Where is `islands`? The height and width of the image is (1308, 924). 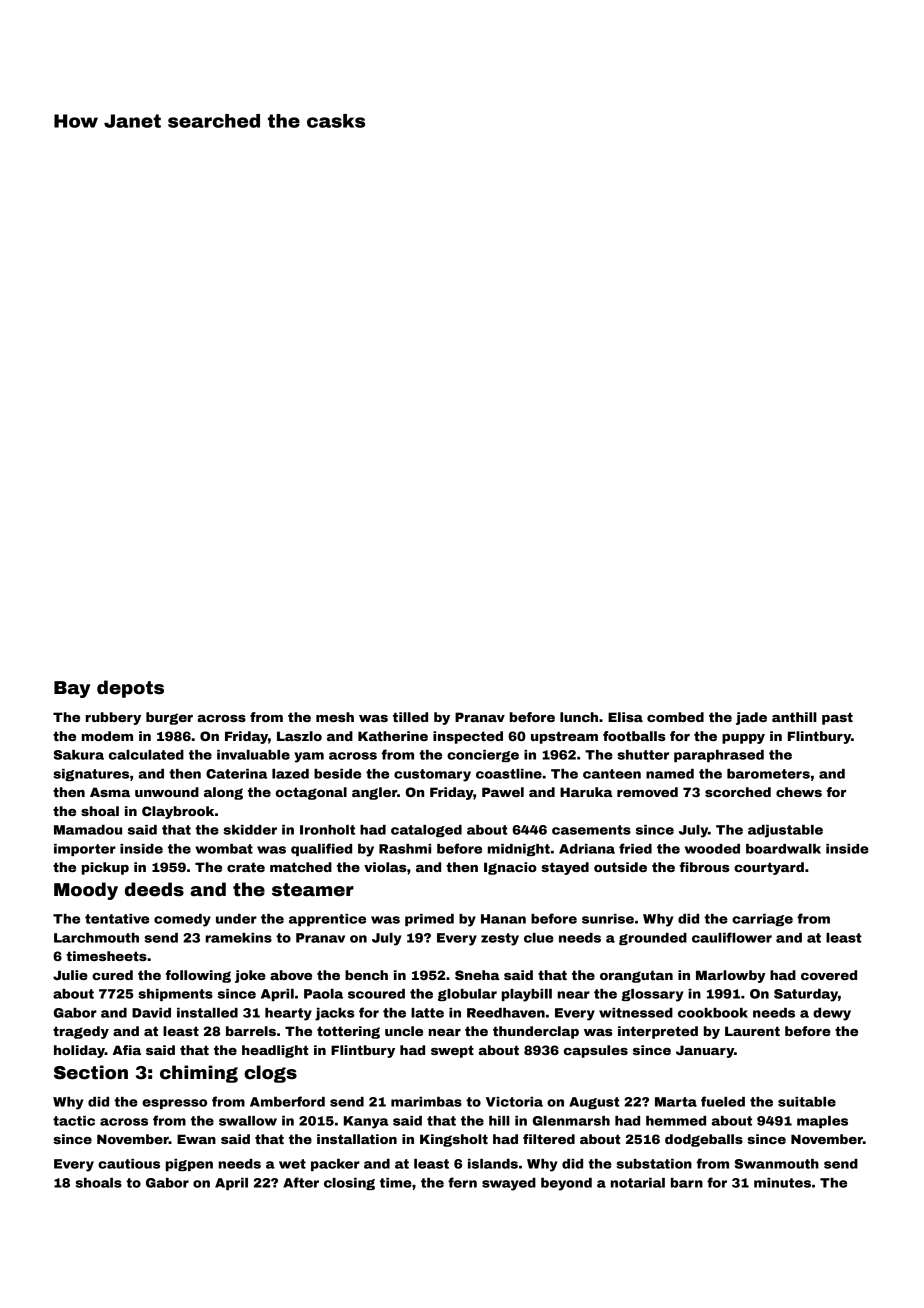 islands is located at coordinates (493, 1164).
